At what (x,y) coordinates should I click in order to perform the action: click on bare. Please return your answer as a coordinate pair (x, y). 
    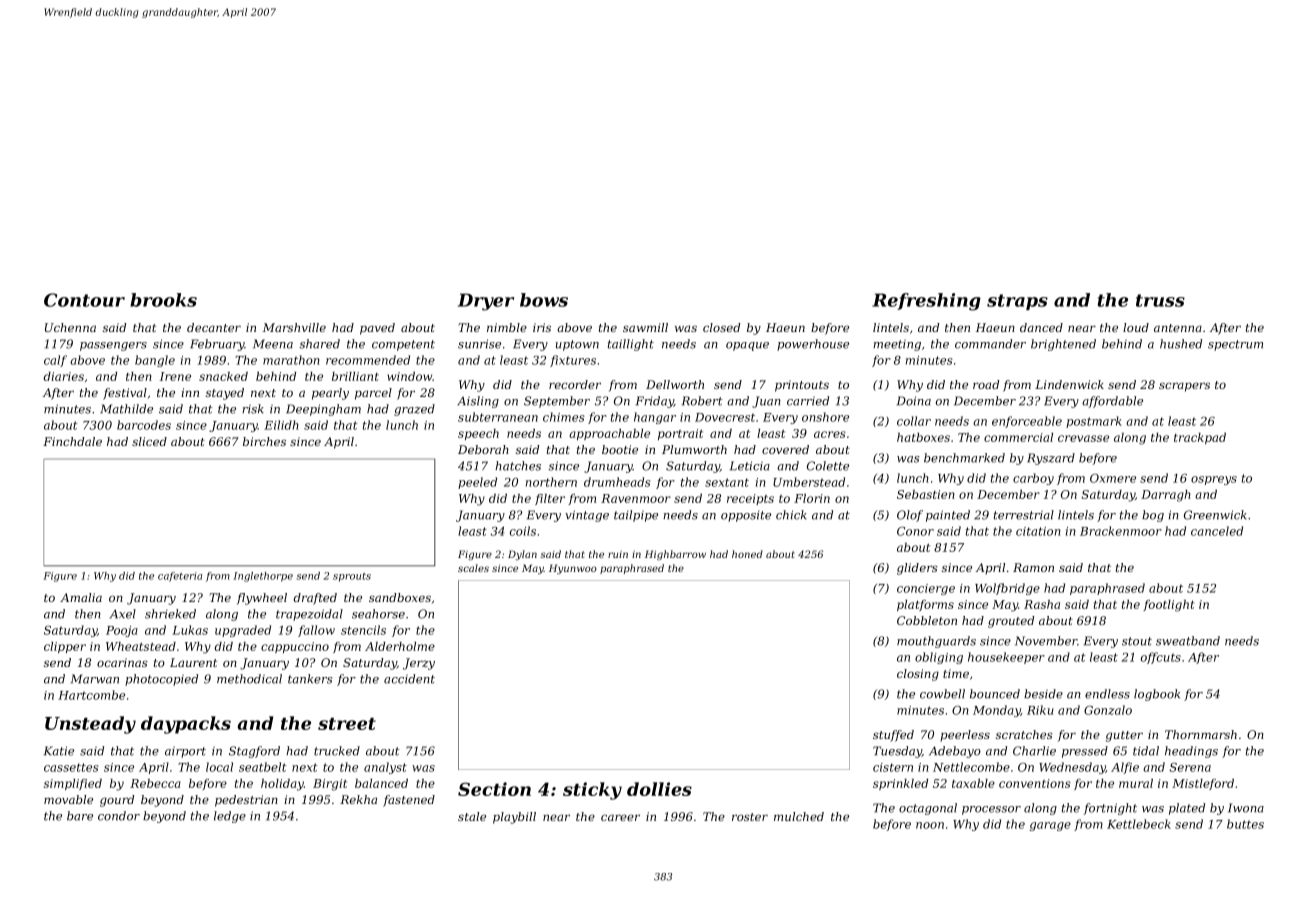
    Looking at the image, I should click on (80, 816).
